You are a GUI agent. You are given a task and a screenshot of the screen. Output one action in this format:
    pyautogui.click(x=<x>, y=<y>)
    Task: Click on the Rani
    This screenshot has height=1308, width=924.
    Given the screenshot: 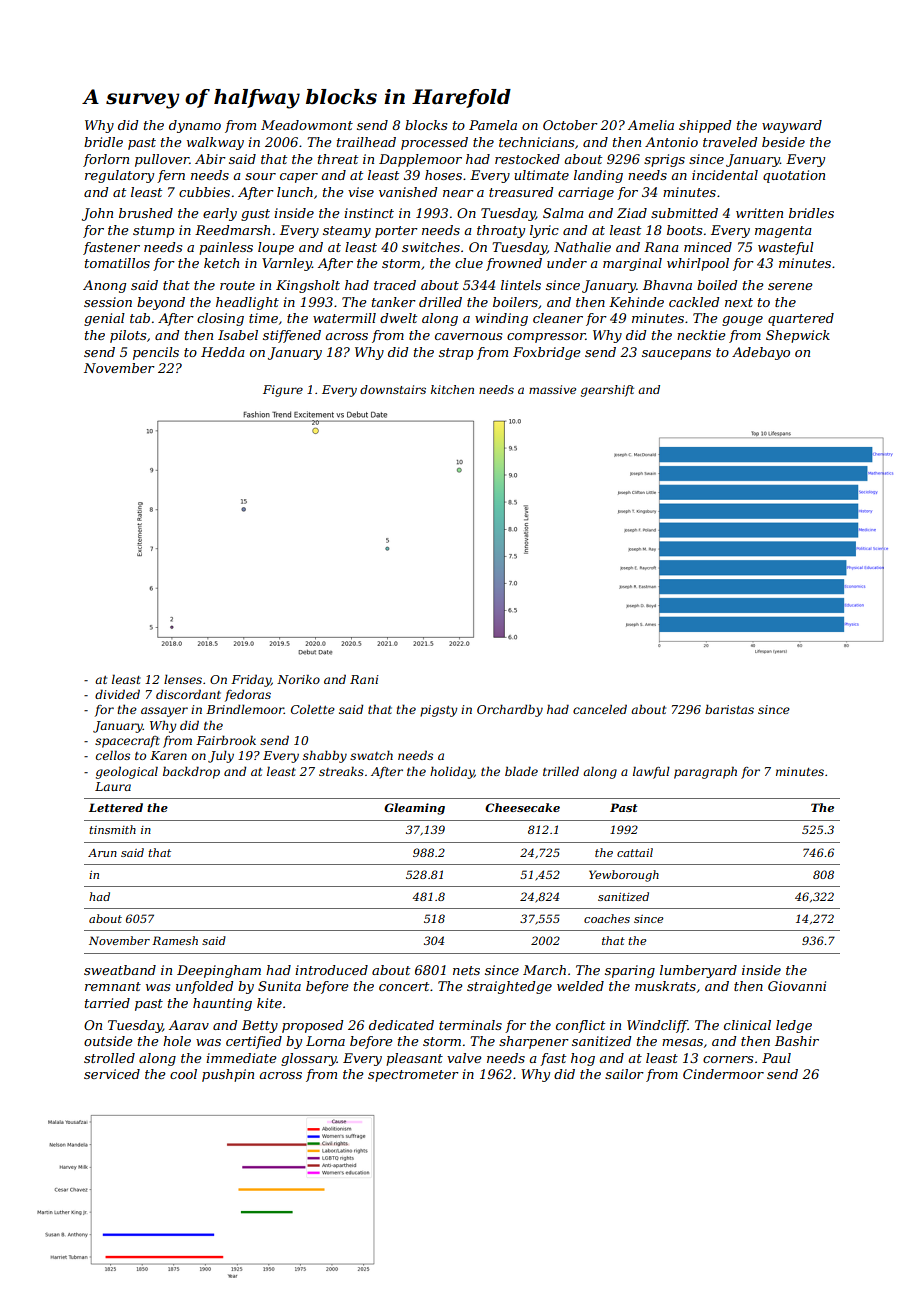 What is the action you would take?
    pyautogui.click(x=364, y=679)
